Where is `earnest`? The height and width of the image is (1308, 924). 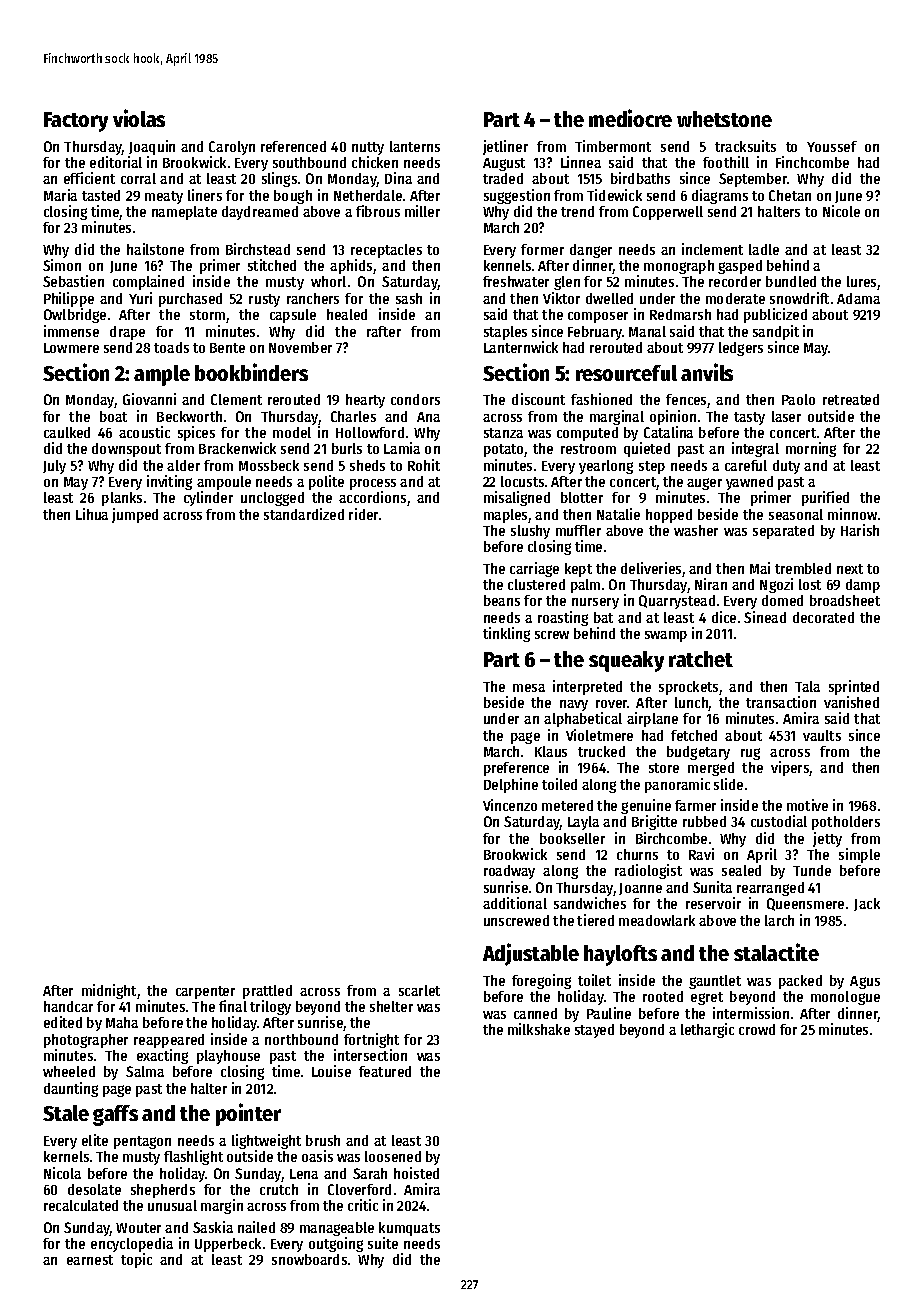 earnest is located at coordinates (90, 1260).
